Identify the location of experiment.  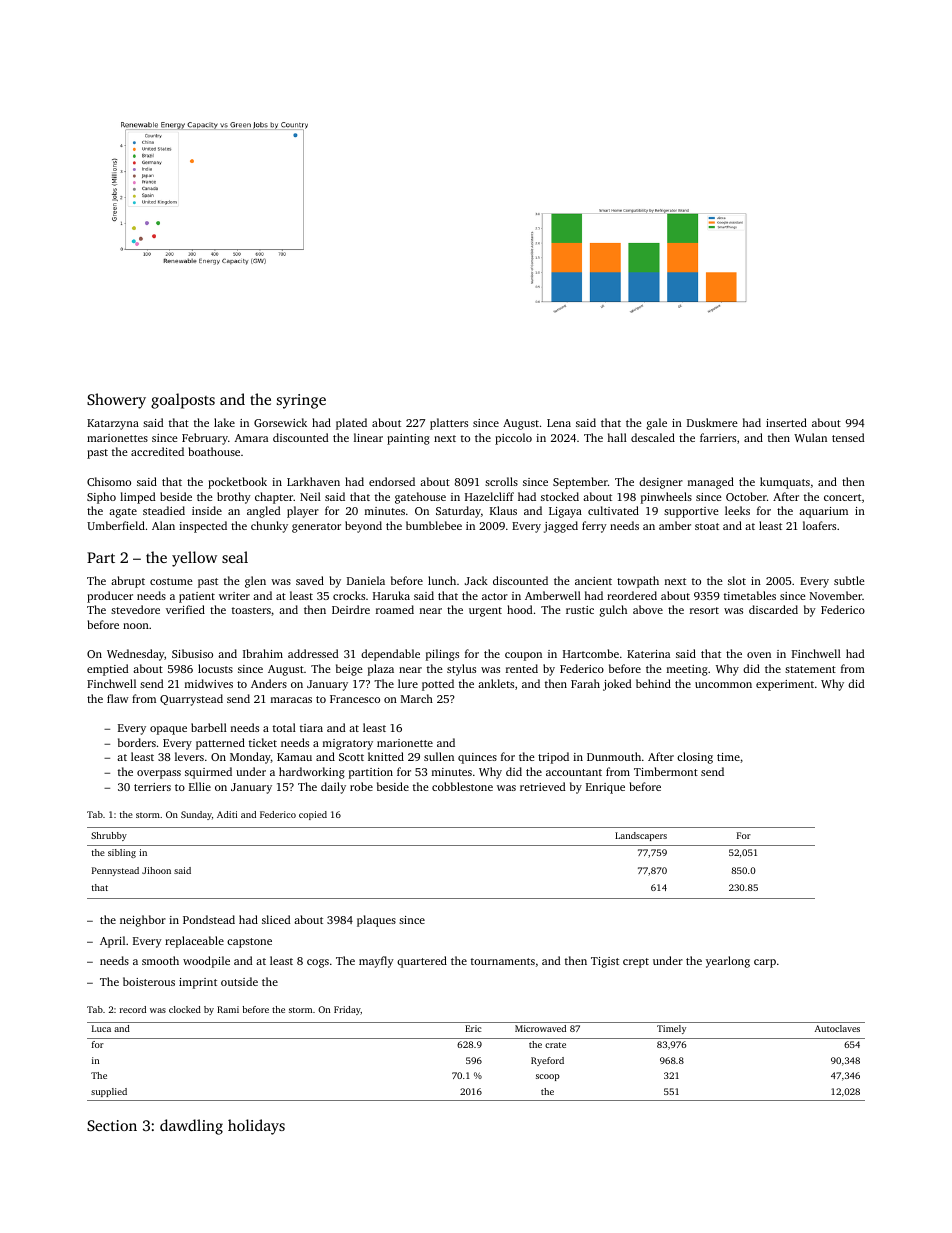
(785, 685).
